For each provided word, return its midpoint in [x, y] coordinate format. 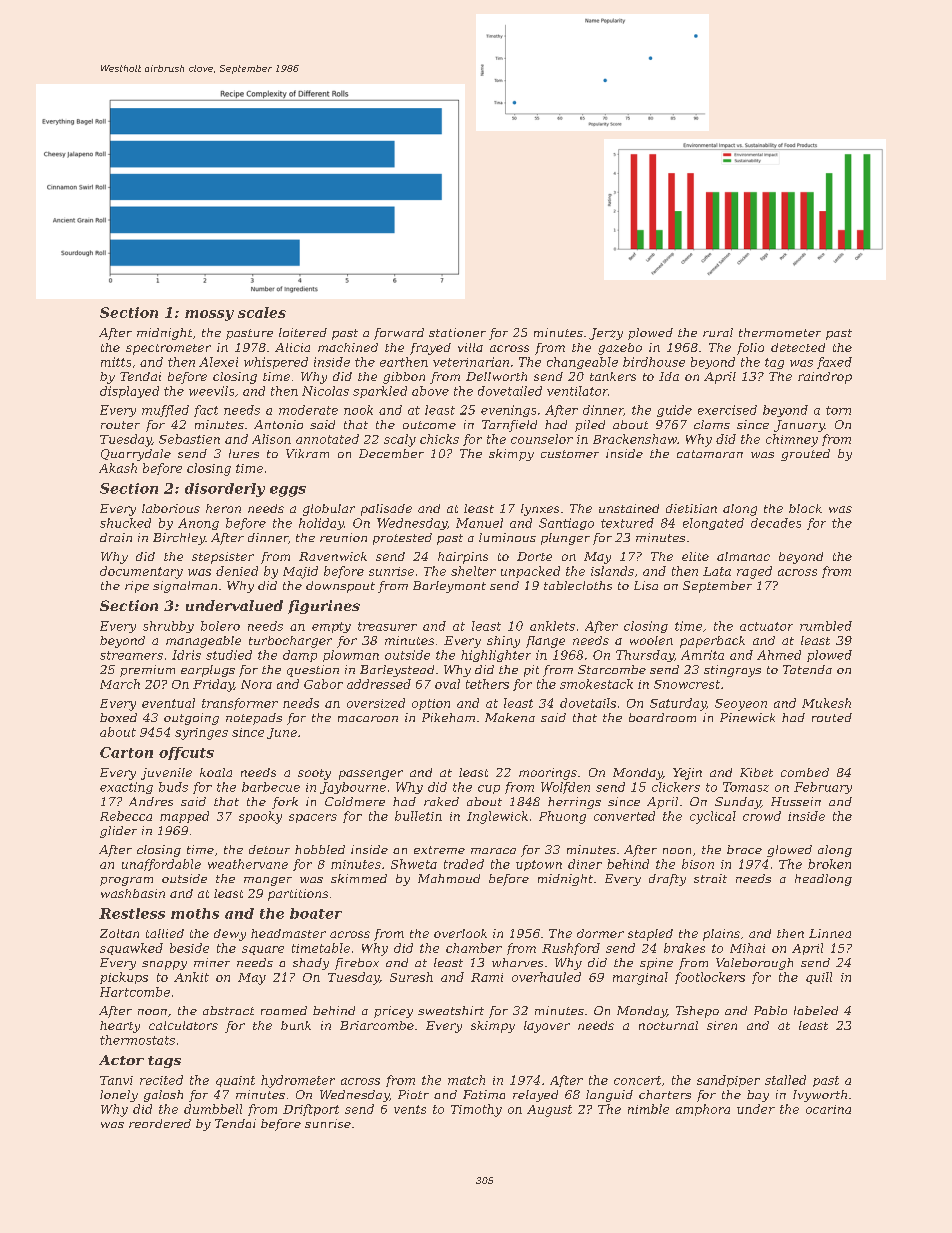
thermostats [137, 1040]
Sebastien [189, 439]
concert [637, 1080]
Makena [510, 717]
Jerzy [606, 334]
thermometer [780, 332]
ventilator [577, 391]
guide [674, 411]
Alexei [218, 362]
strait [710, 878]
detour [269, 849]
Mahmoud [449, 878]
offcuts [186, 753]
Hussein [796, 801]
